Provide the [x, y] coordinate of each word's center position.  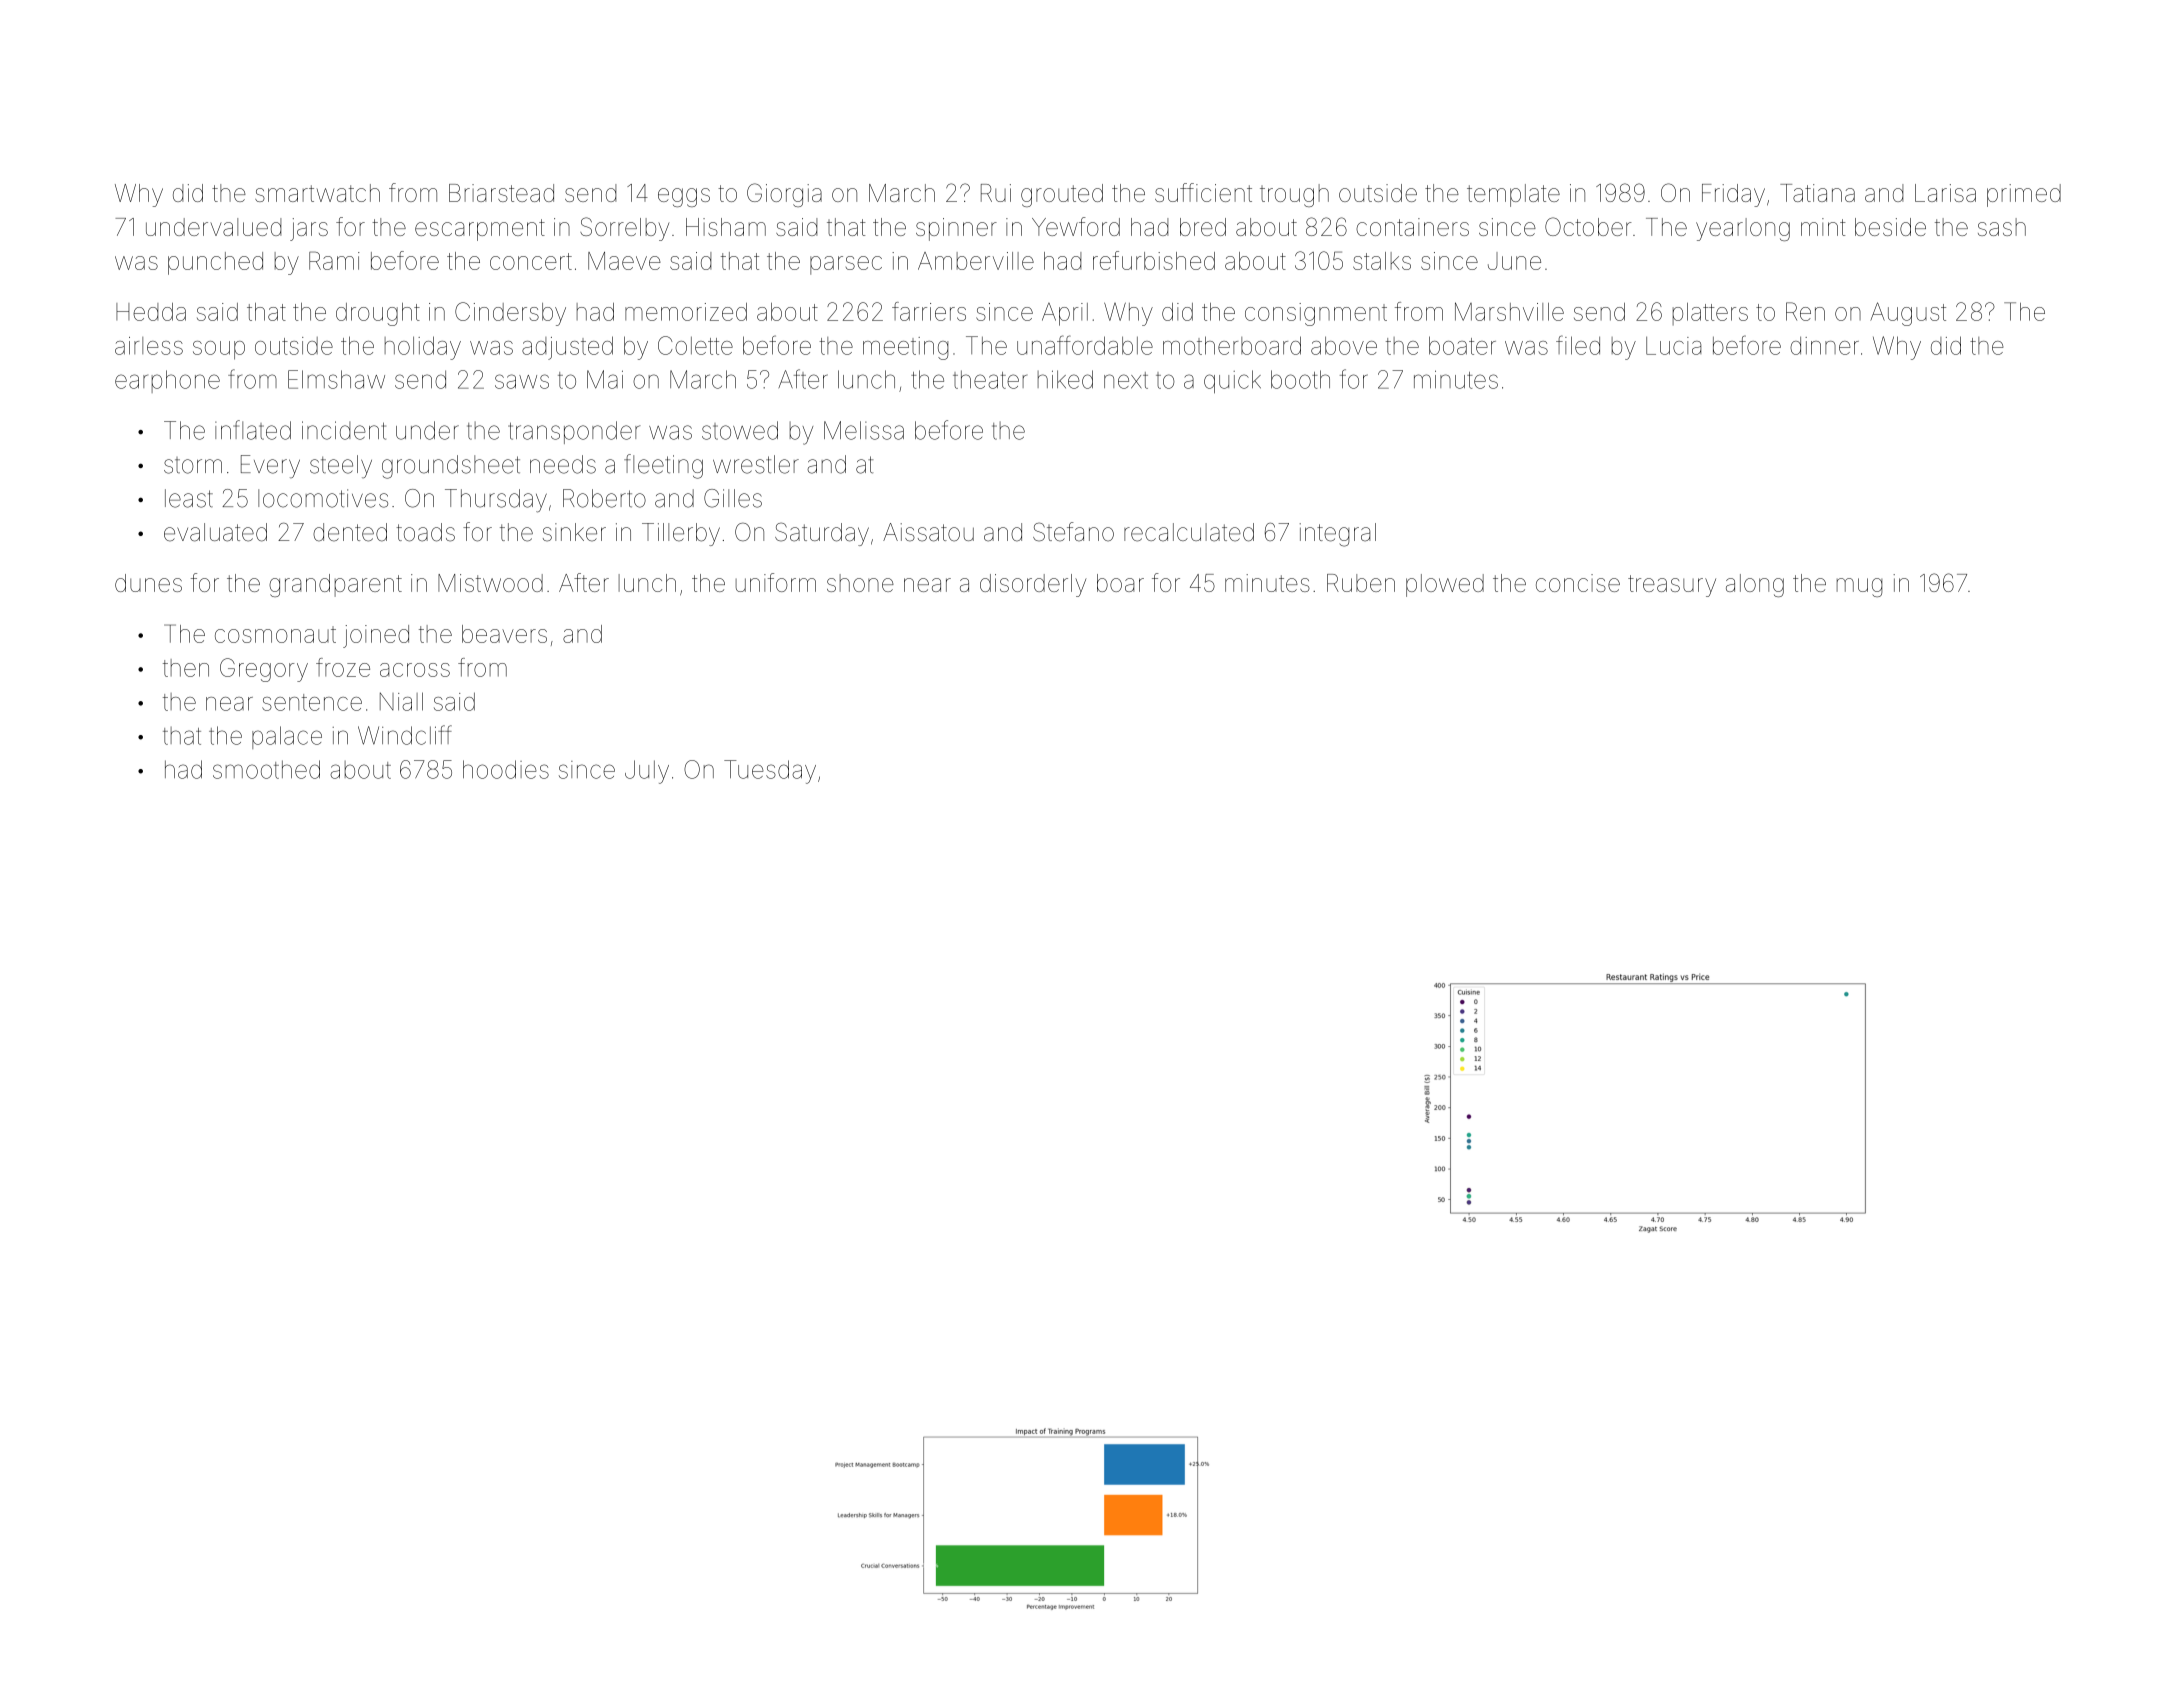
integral [1338, 535]
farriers [929, 311]
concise [1578, 583]
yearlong [1743, 229]
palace [287, 737]
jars [309, 229]
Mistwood [490, 583]
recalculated [1189, 532]
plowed [1445, 585]
